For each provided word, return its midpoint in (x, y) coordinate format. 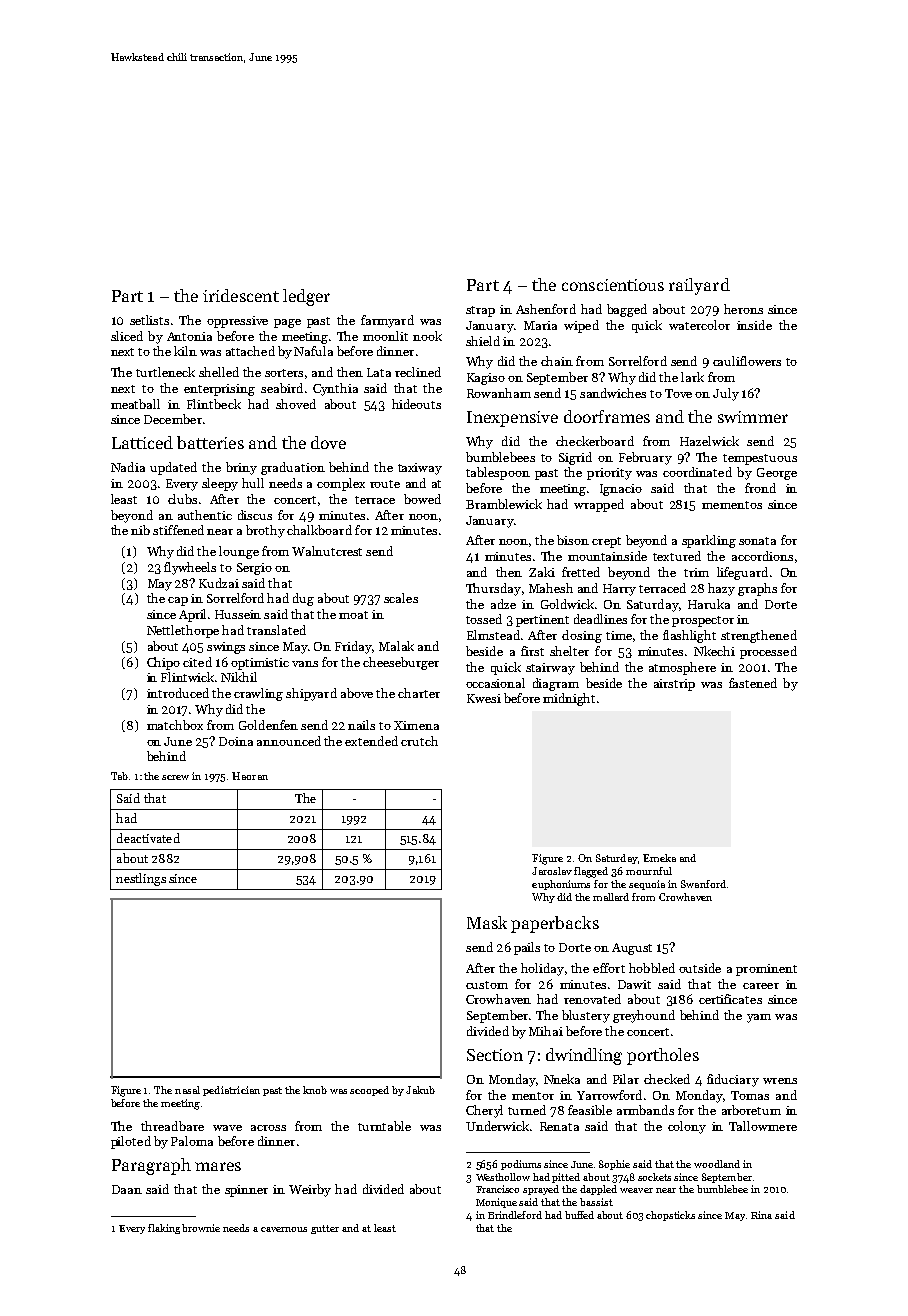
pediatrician (231, 1091)
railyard (699, 286)
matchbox (175, 725)
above (357, 693)
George (777, 474)
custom (487, 985)
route (385, 484)
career (761, 986)
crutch (419, 741)
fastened (753, 683)
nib (140, 530)
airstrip (674, 685)
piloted (131, 1142)
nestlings (141, 879)
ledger (306, 297)
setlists (149, 320)
